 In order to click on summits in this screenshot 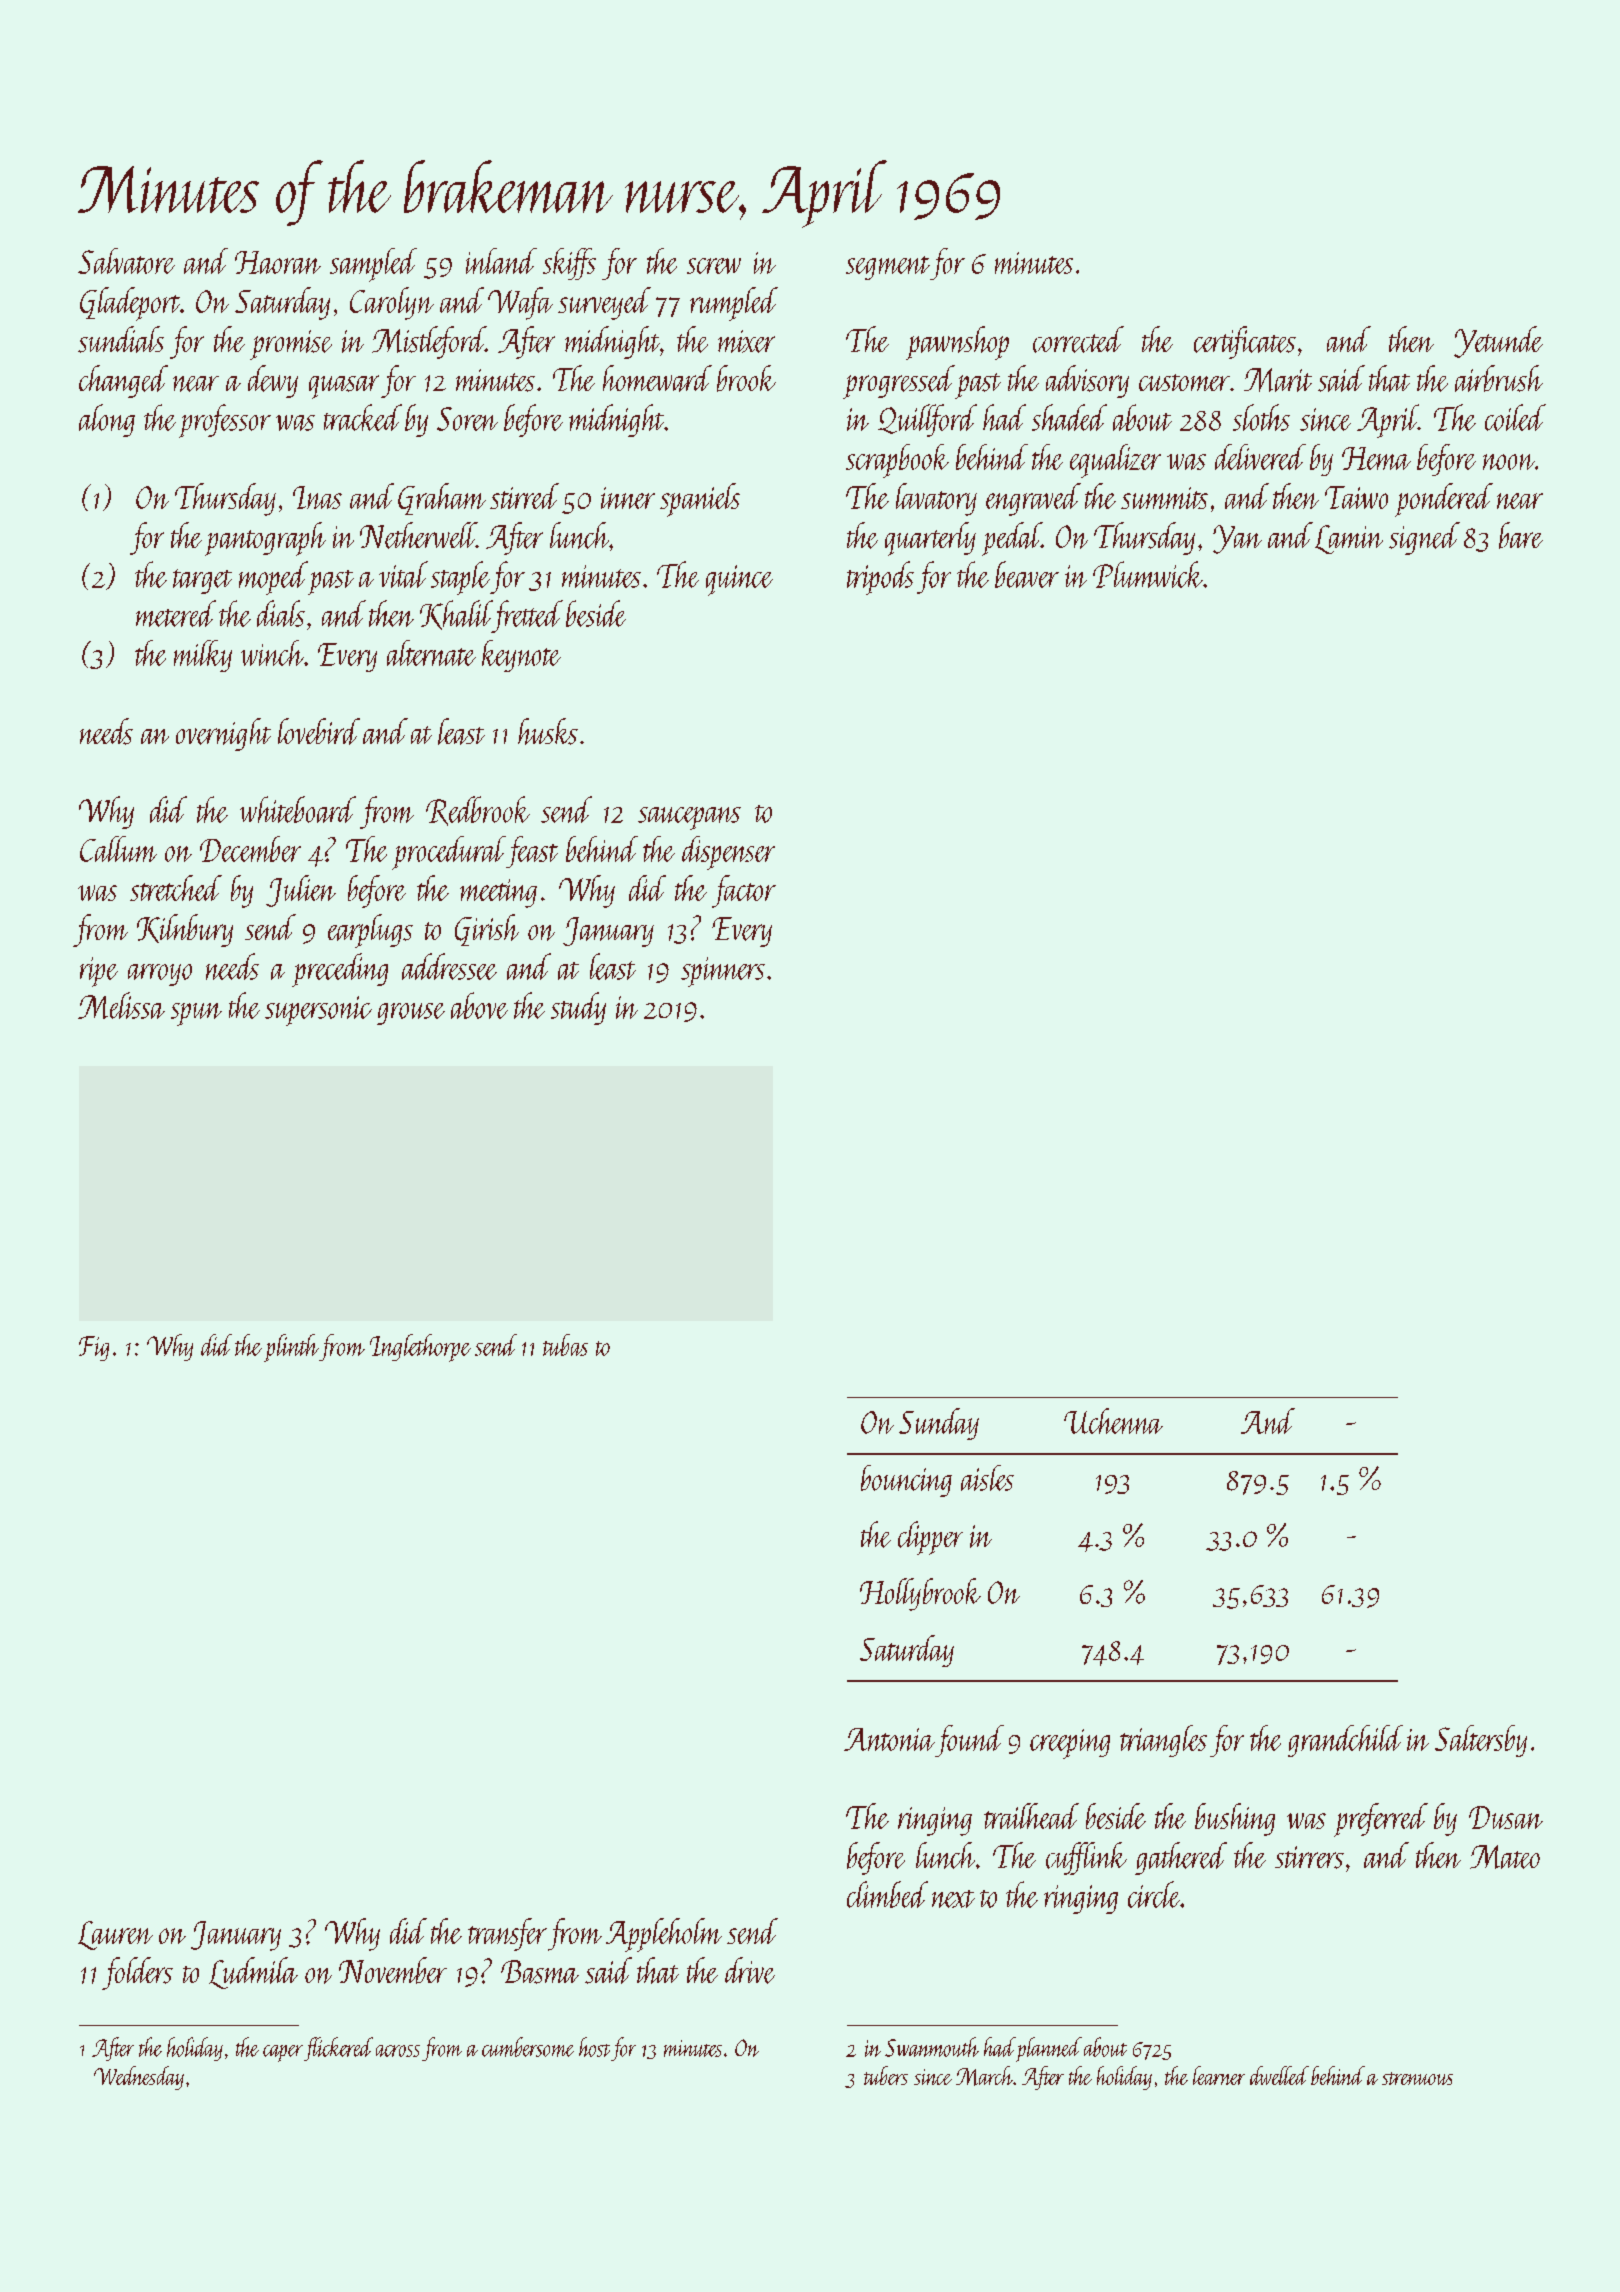, I will do `click(1164, 498)`.
